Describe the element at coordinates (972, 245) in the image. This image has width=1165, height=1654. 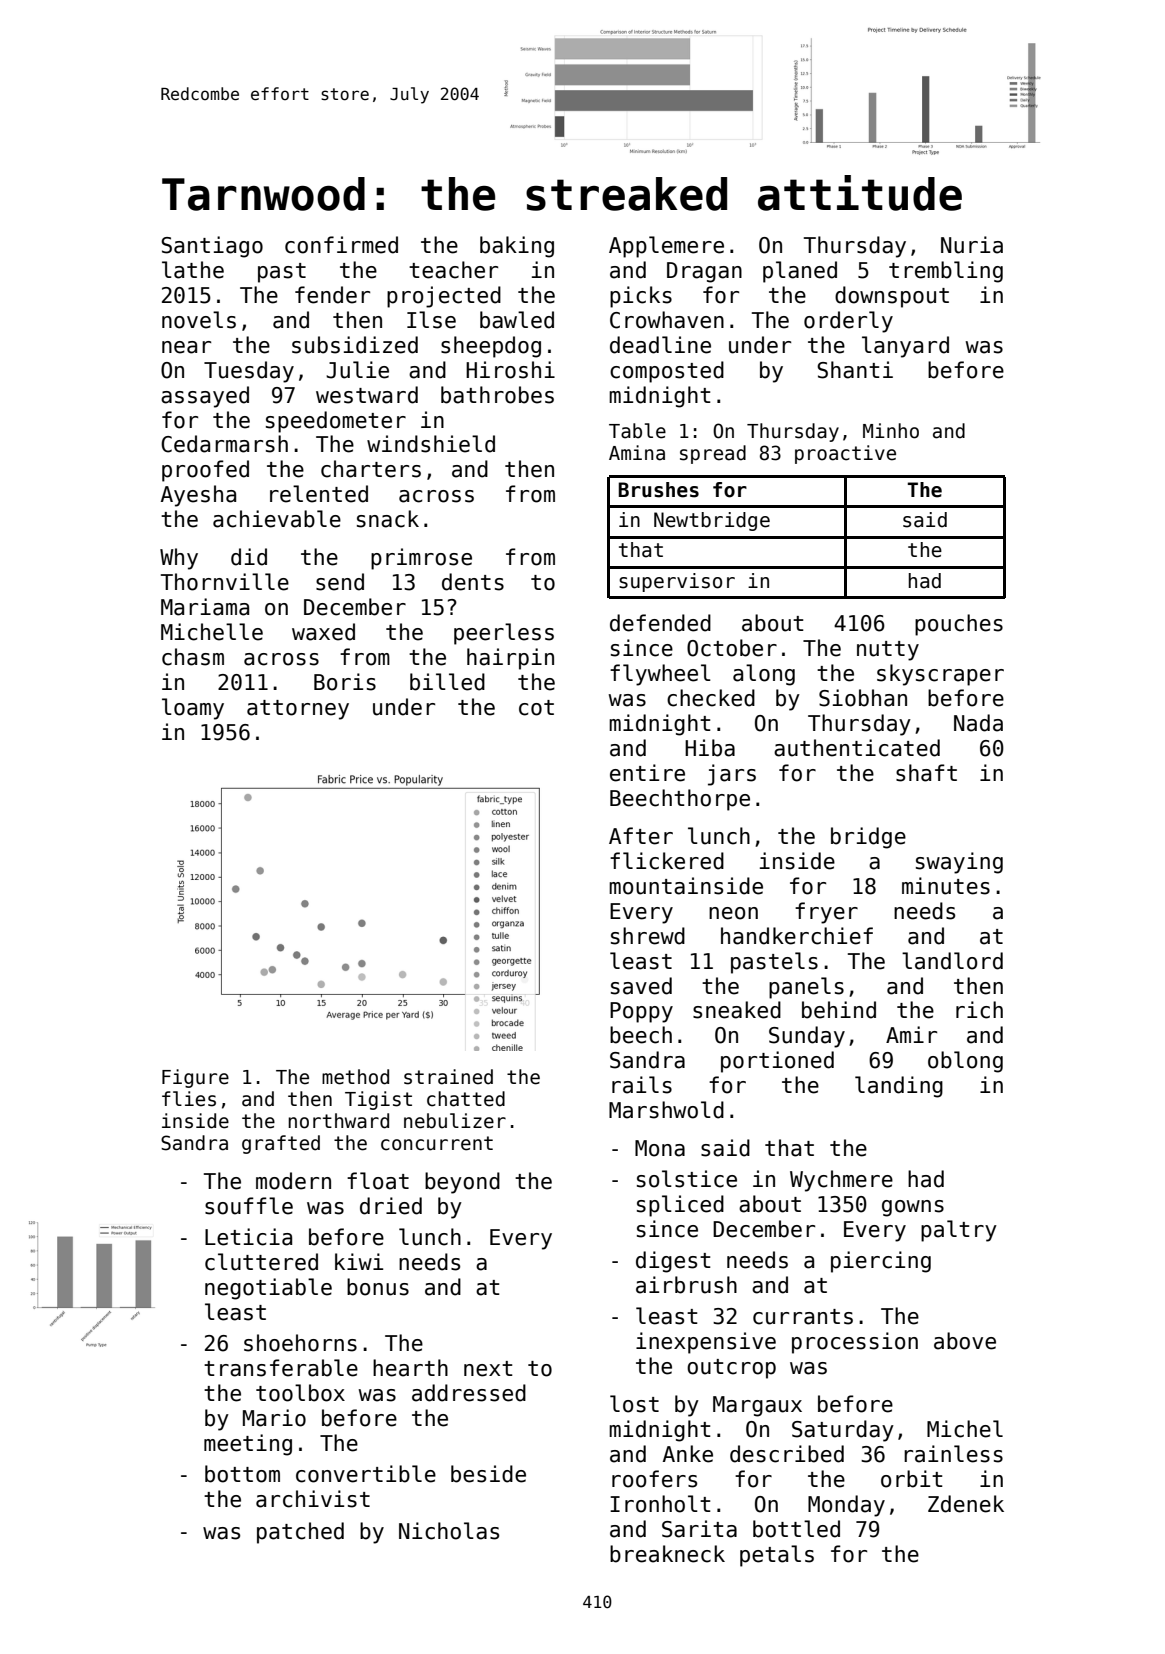
I see `Nuria` at that location.
